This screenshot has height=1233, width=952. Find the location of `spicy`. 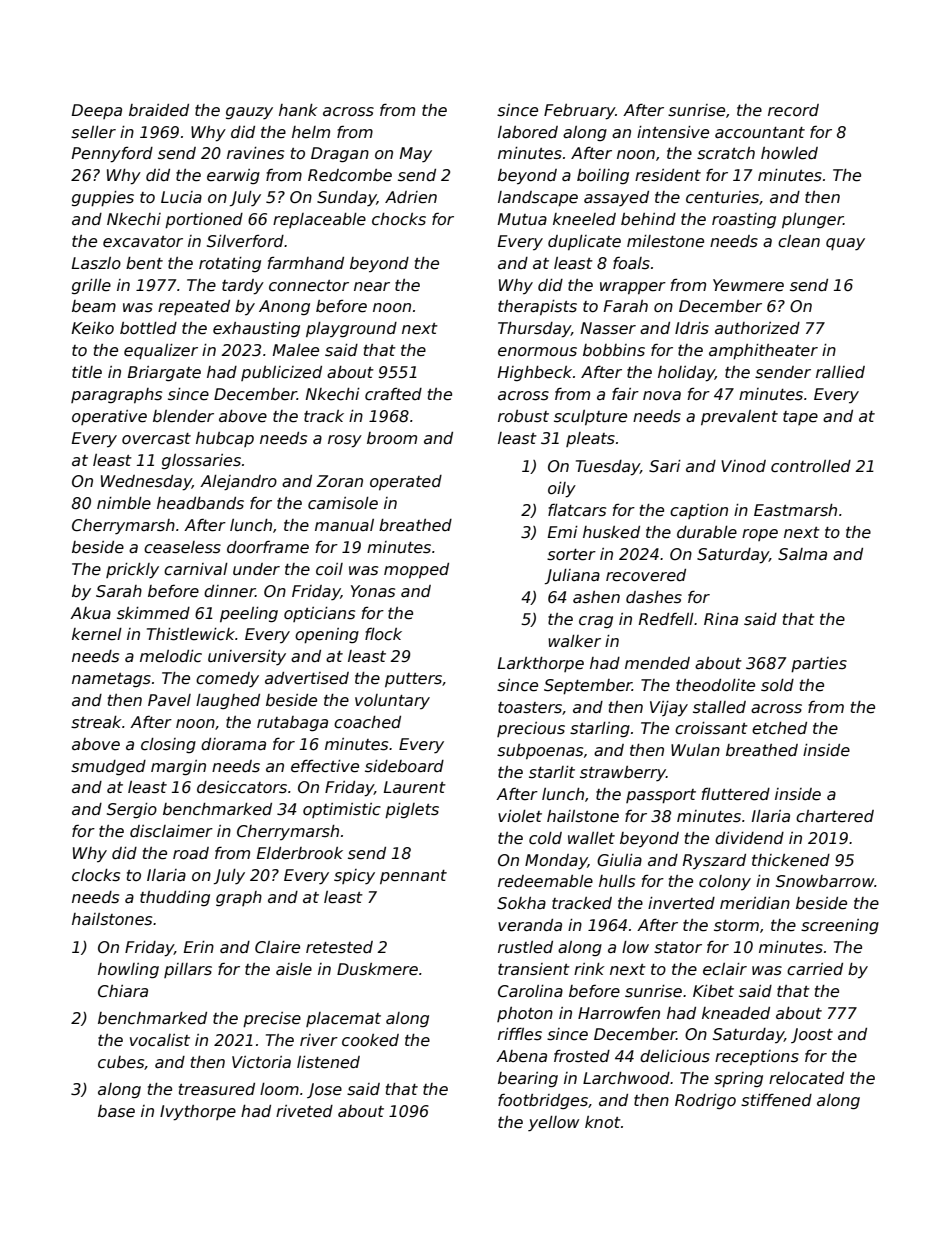

spicy is located at coordinates (354, 876).
